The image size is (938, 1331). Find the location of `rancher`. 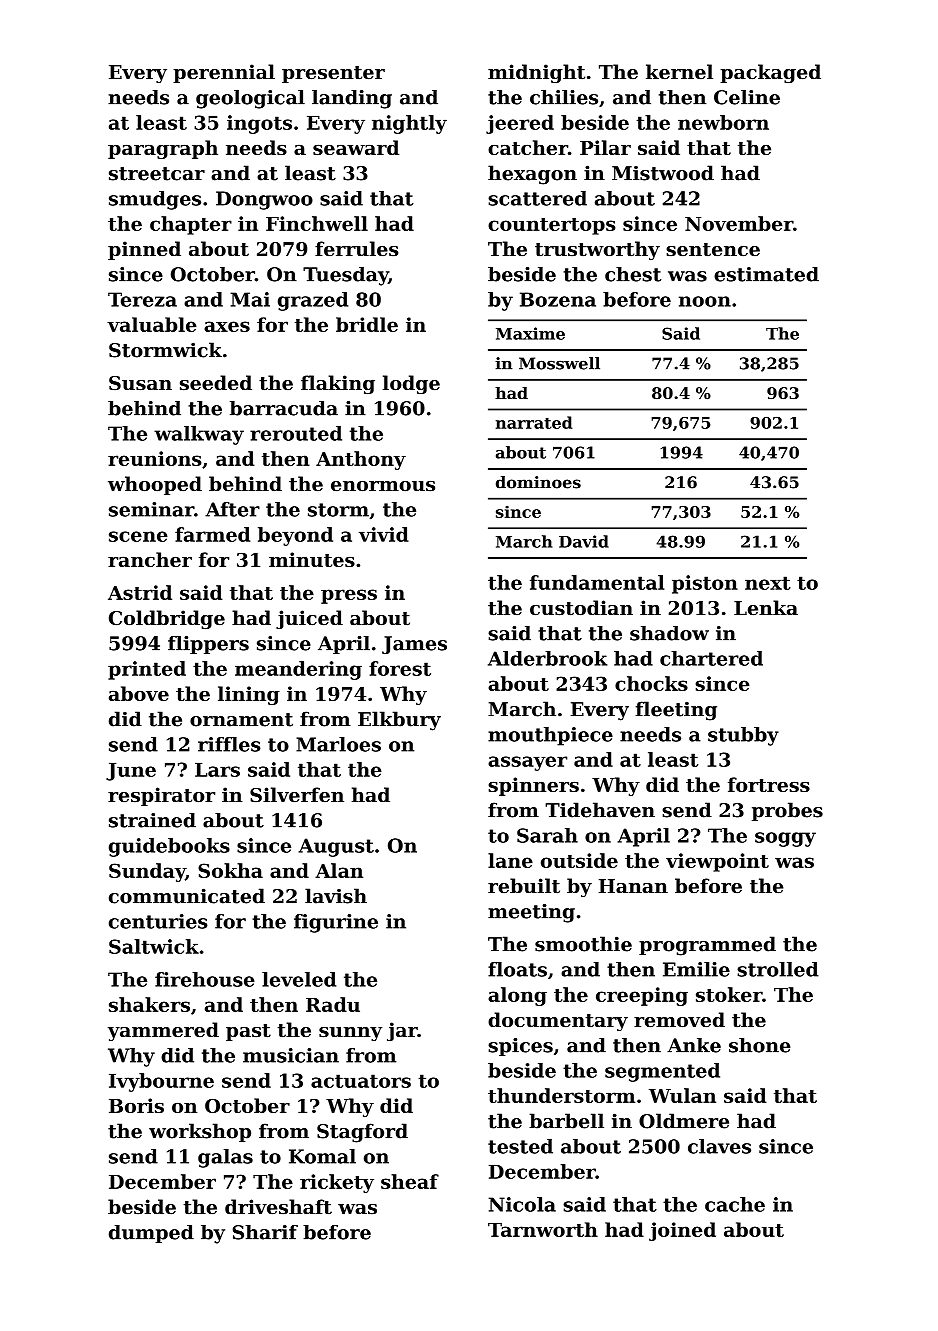

rancher is located at coordinates (150, 559).
